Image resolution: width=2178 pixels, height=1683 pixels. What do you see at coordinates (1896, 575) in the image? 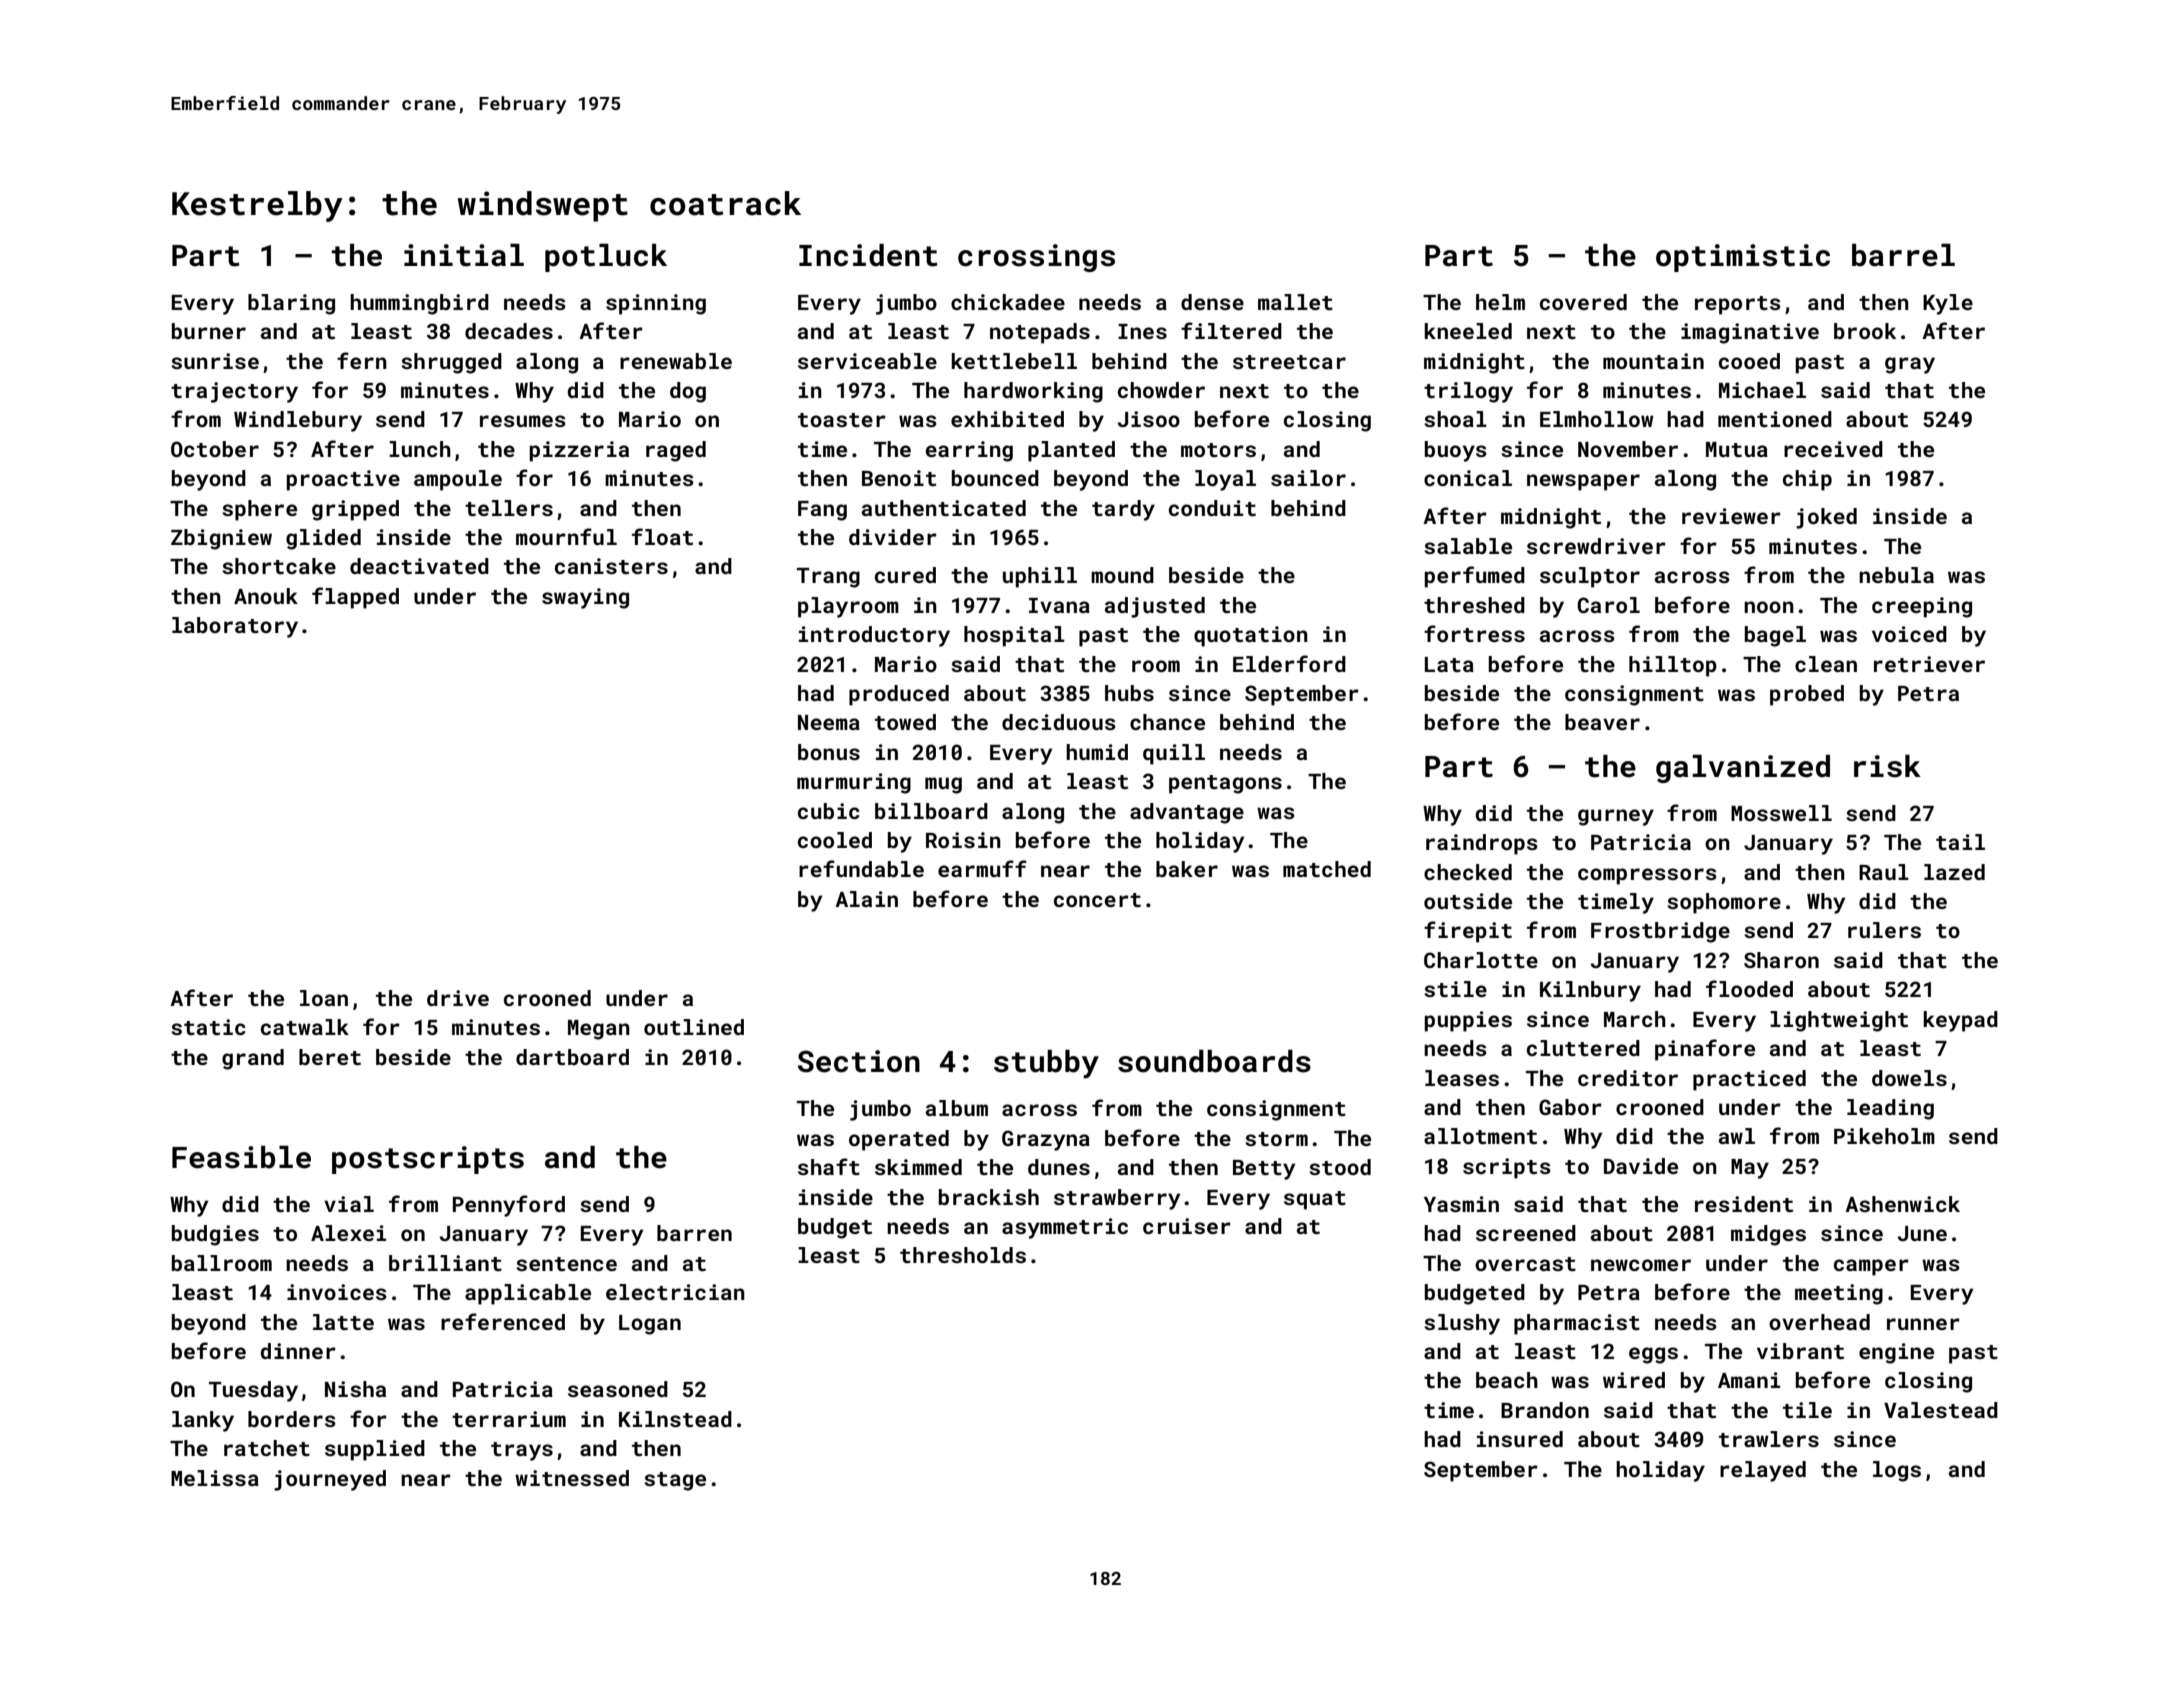
I see `nebula` at bounding box center [1896, 575].
